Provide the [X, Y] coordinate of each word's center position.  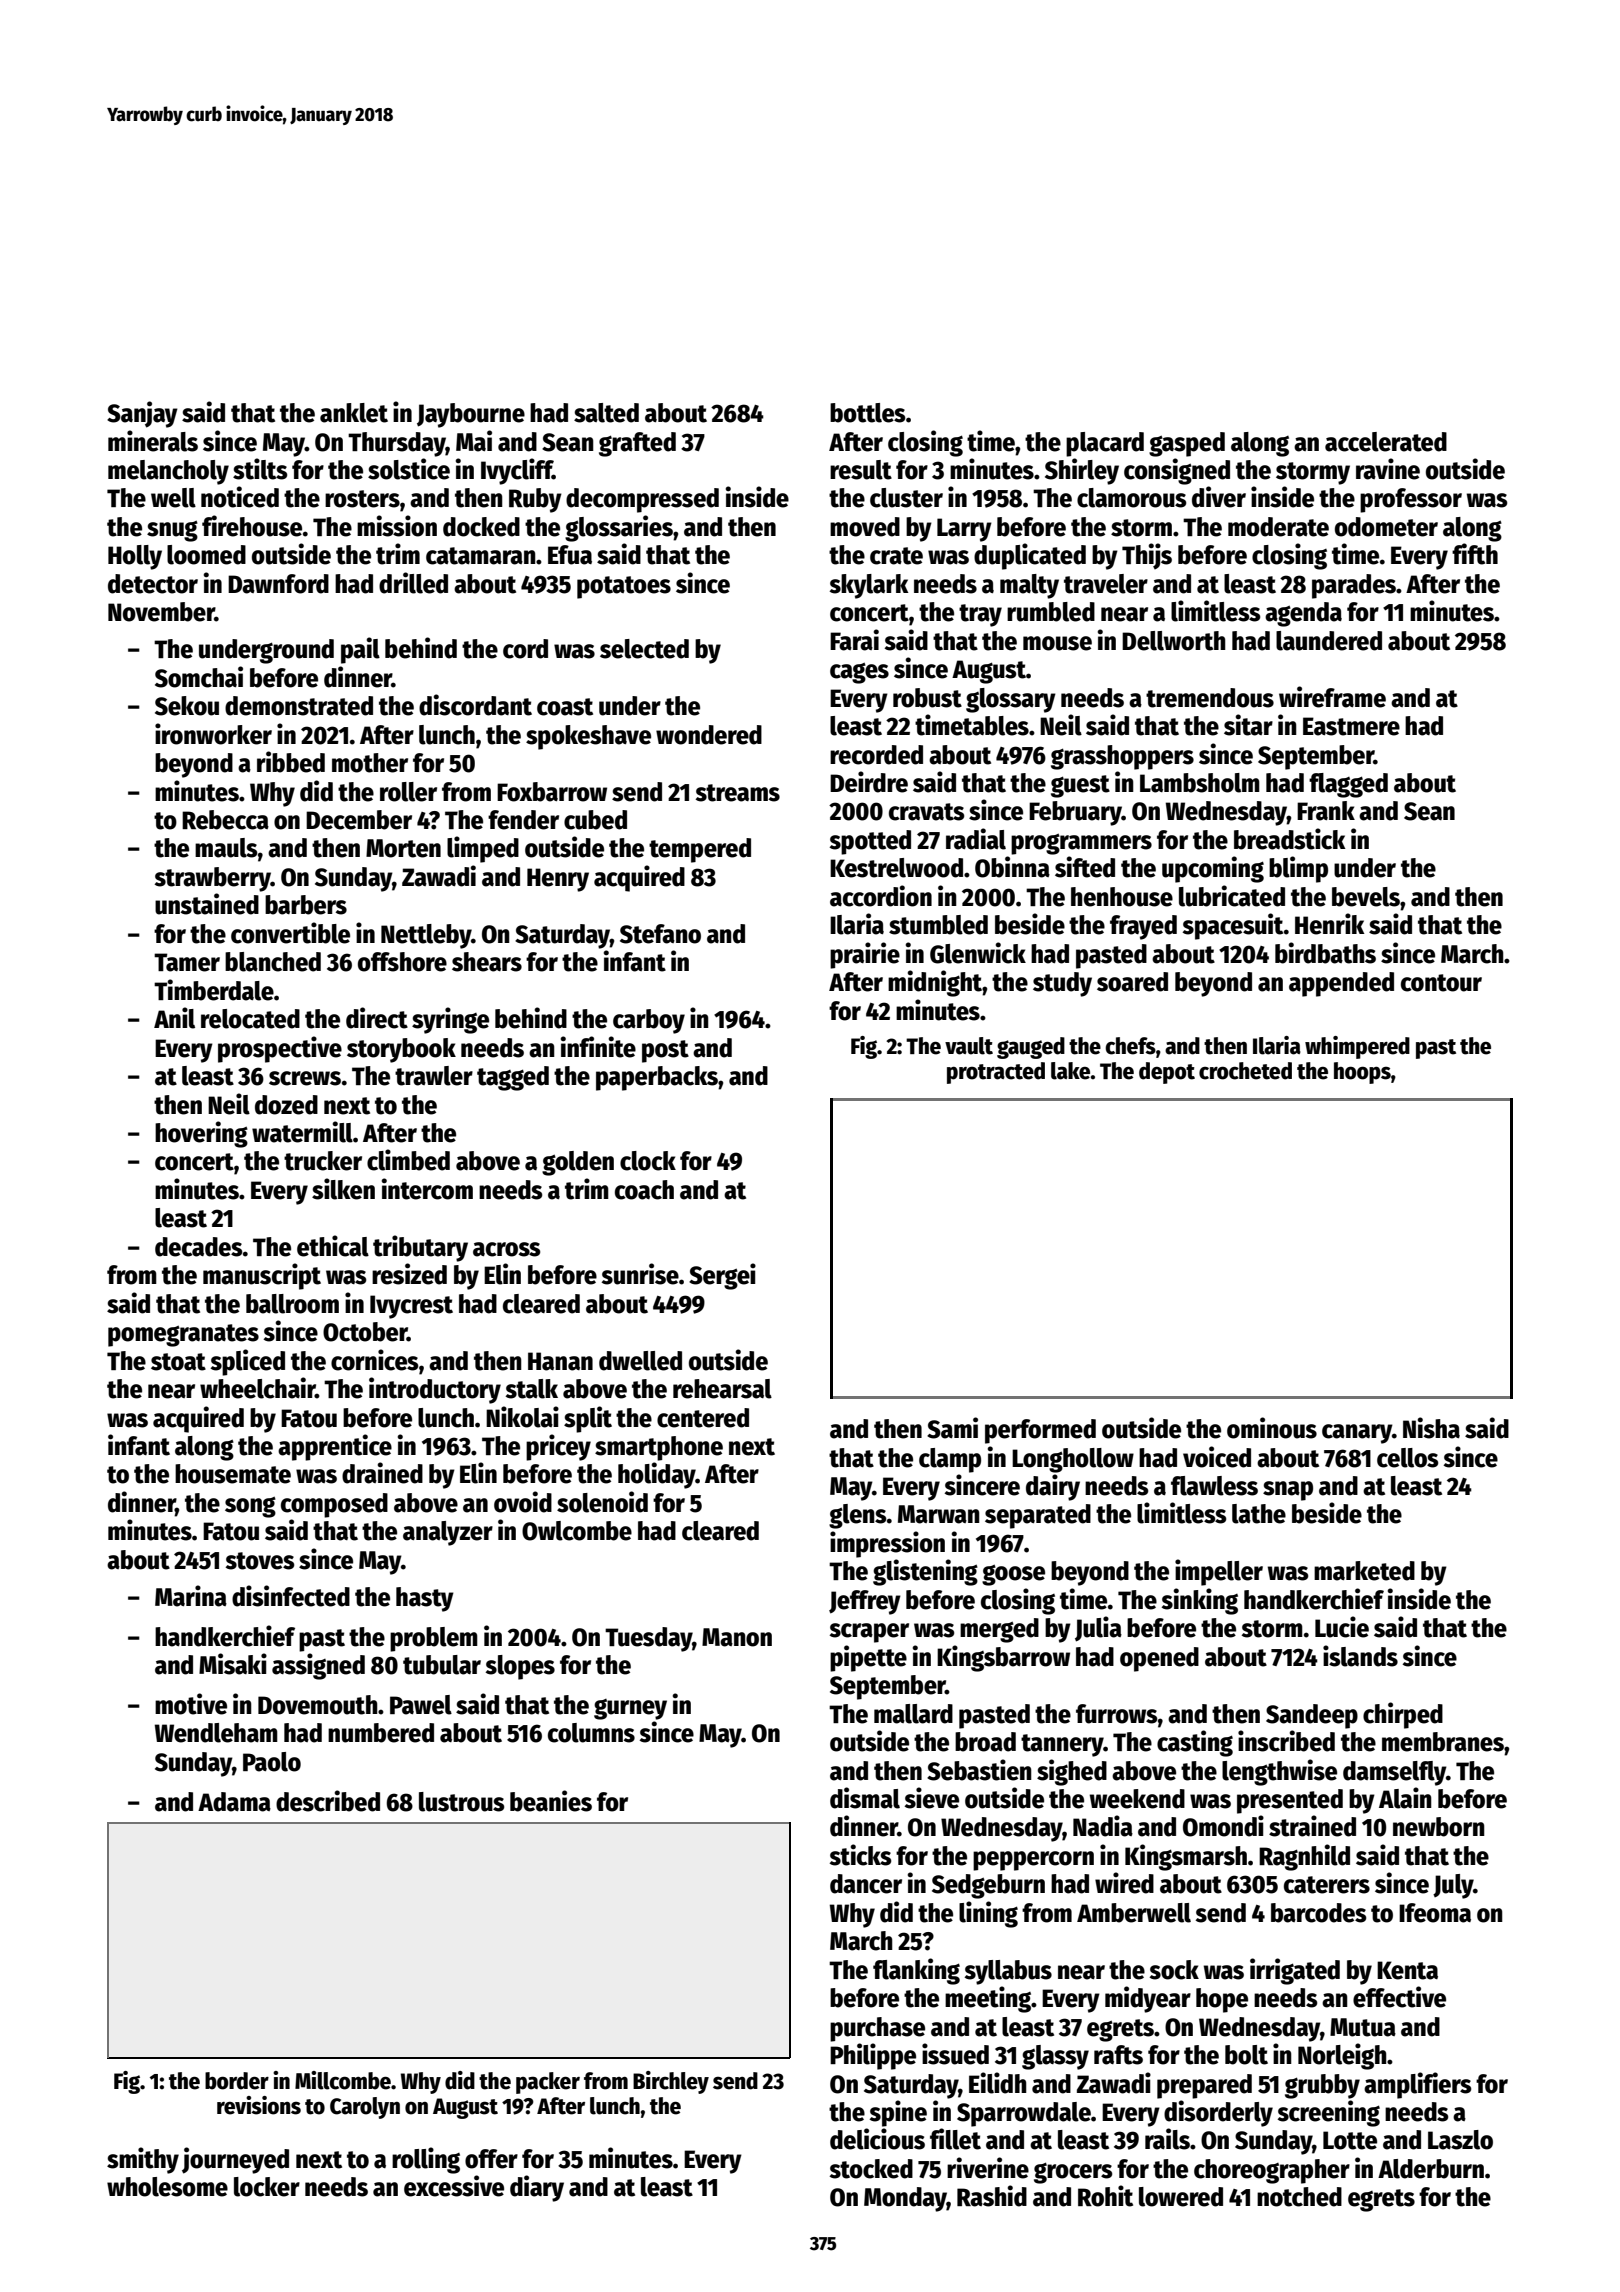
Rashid [992, 2196]
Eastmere [1351, 726]
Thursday [397, 444]
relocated [250, 1019]
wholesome [167, 2187]
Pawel [421, 1705]
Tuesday [648, 1639]
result [861, 470]
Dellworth [1174, 641]
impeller [1219, 1572]
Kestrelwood [896, 868]
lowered [1181, 2197]
